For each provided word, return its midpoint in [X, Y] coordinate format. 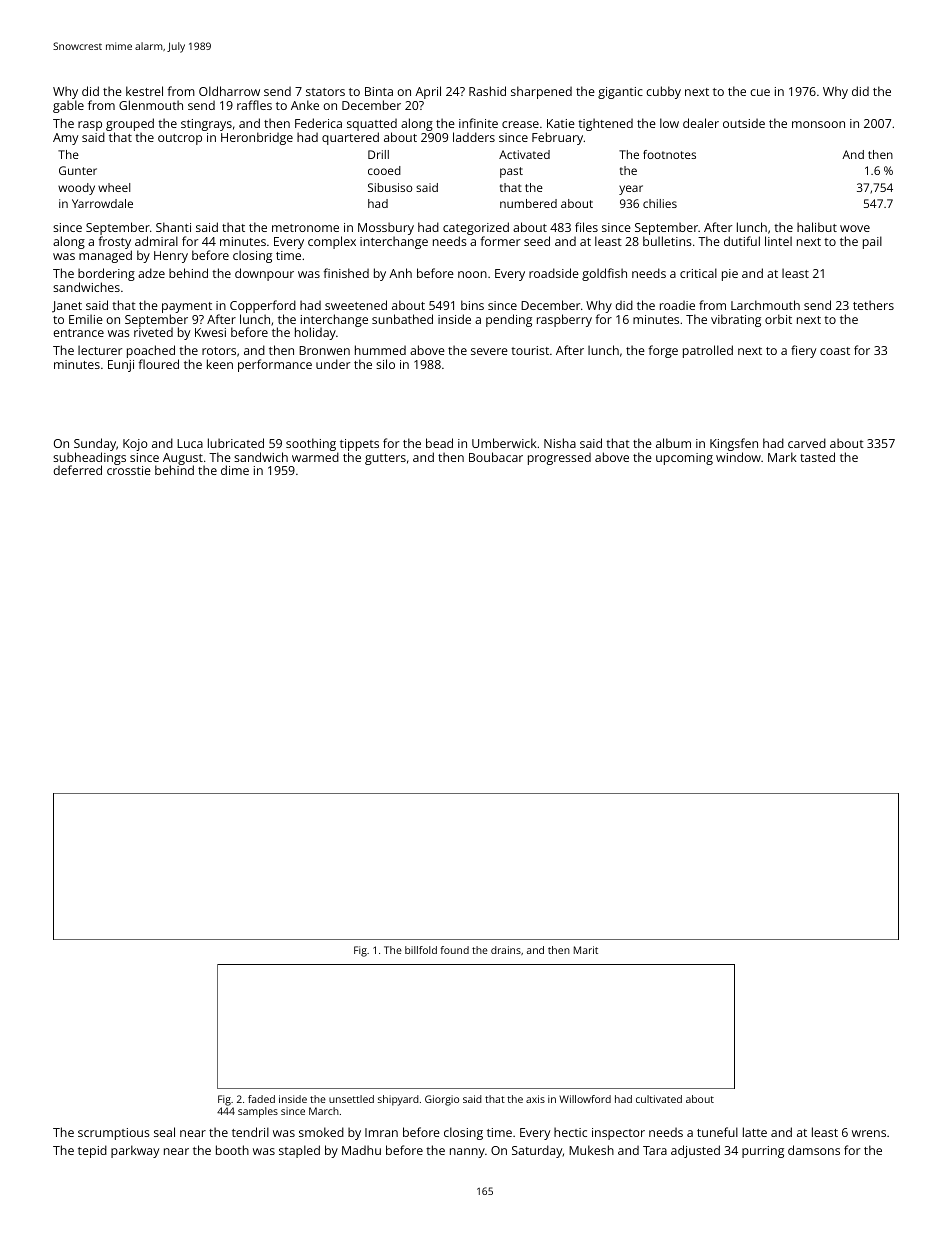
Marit [586, 950]
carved [807, 443]
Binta [379, 91]
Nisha [560, 443]
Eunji [121, 366]
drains [506, 950]
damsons [814, 1150]
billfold [421, 950]
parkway [135, 1151]
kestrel [144, 91]
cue [760, 92]
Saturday [537, 1151]
